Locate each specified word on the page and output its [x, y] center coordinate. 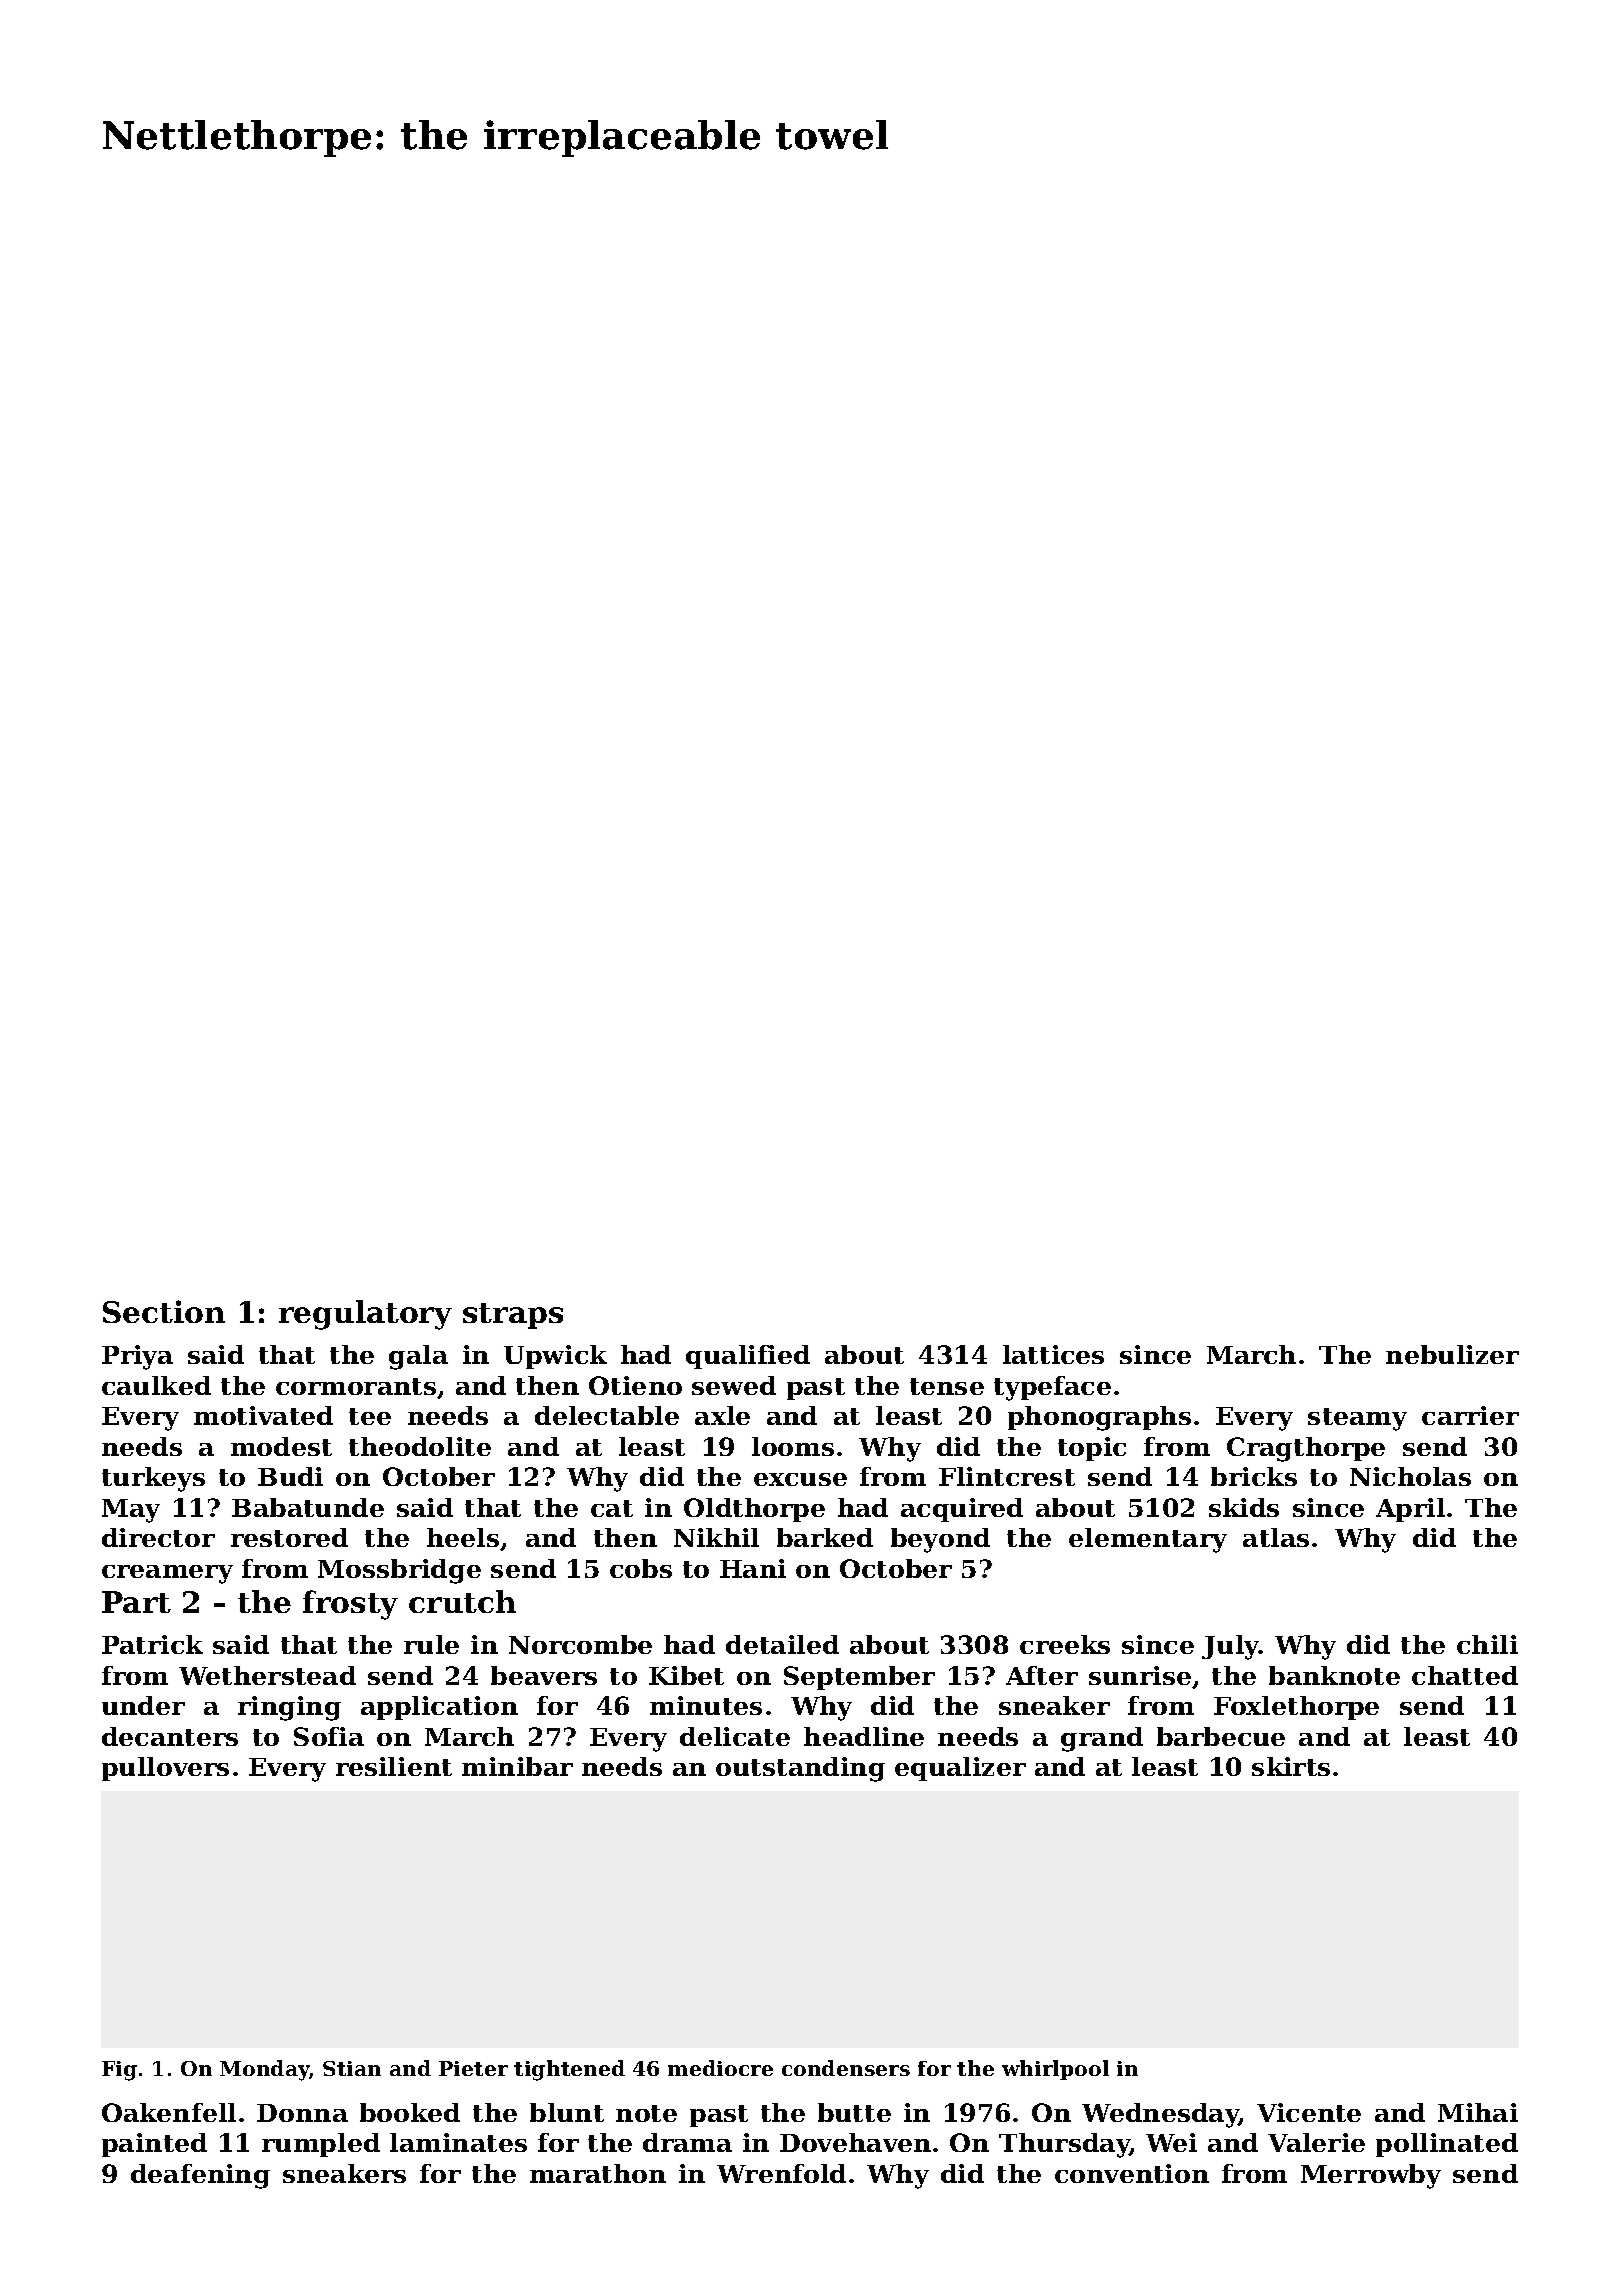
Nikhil [716, 1537]
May [131, 1511]
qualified [748, 1357]
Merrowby [1371, 2176]
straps [513, 1316]
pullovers [165, 1769]
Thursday [1064, 2145]
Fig [119, 2071]
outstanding [800, 1769]
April [1410, 1510]
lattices [1053, 1354]
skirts [1291, 1766]
